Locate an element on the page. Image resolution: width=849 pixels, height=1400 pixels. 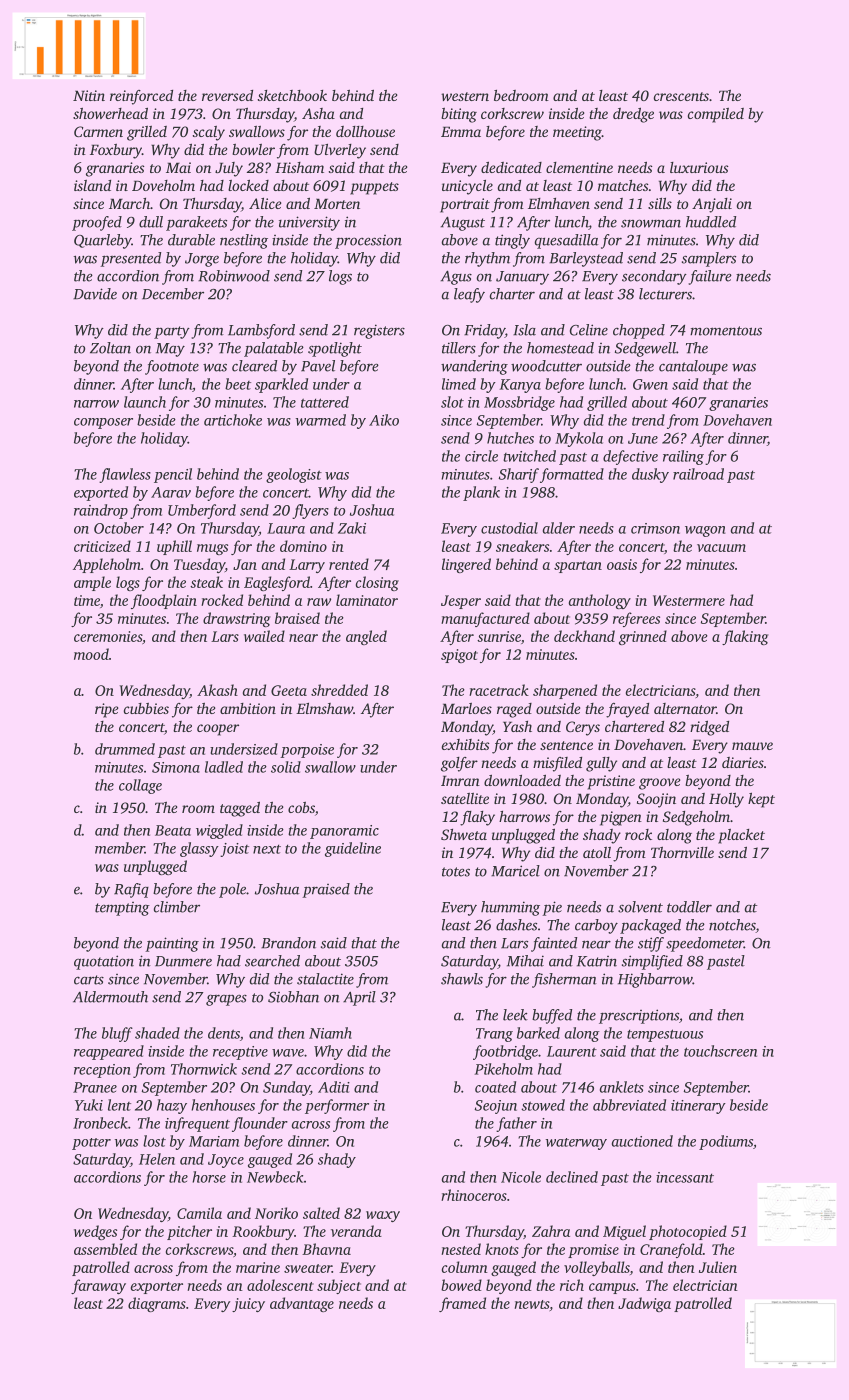
member is located at coordinates (120, 848).
